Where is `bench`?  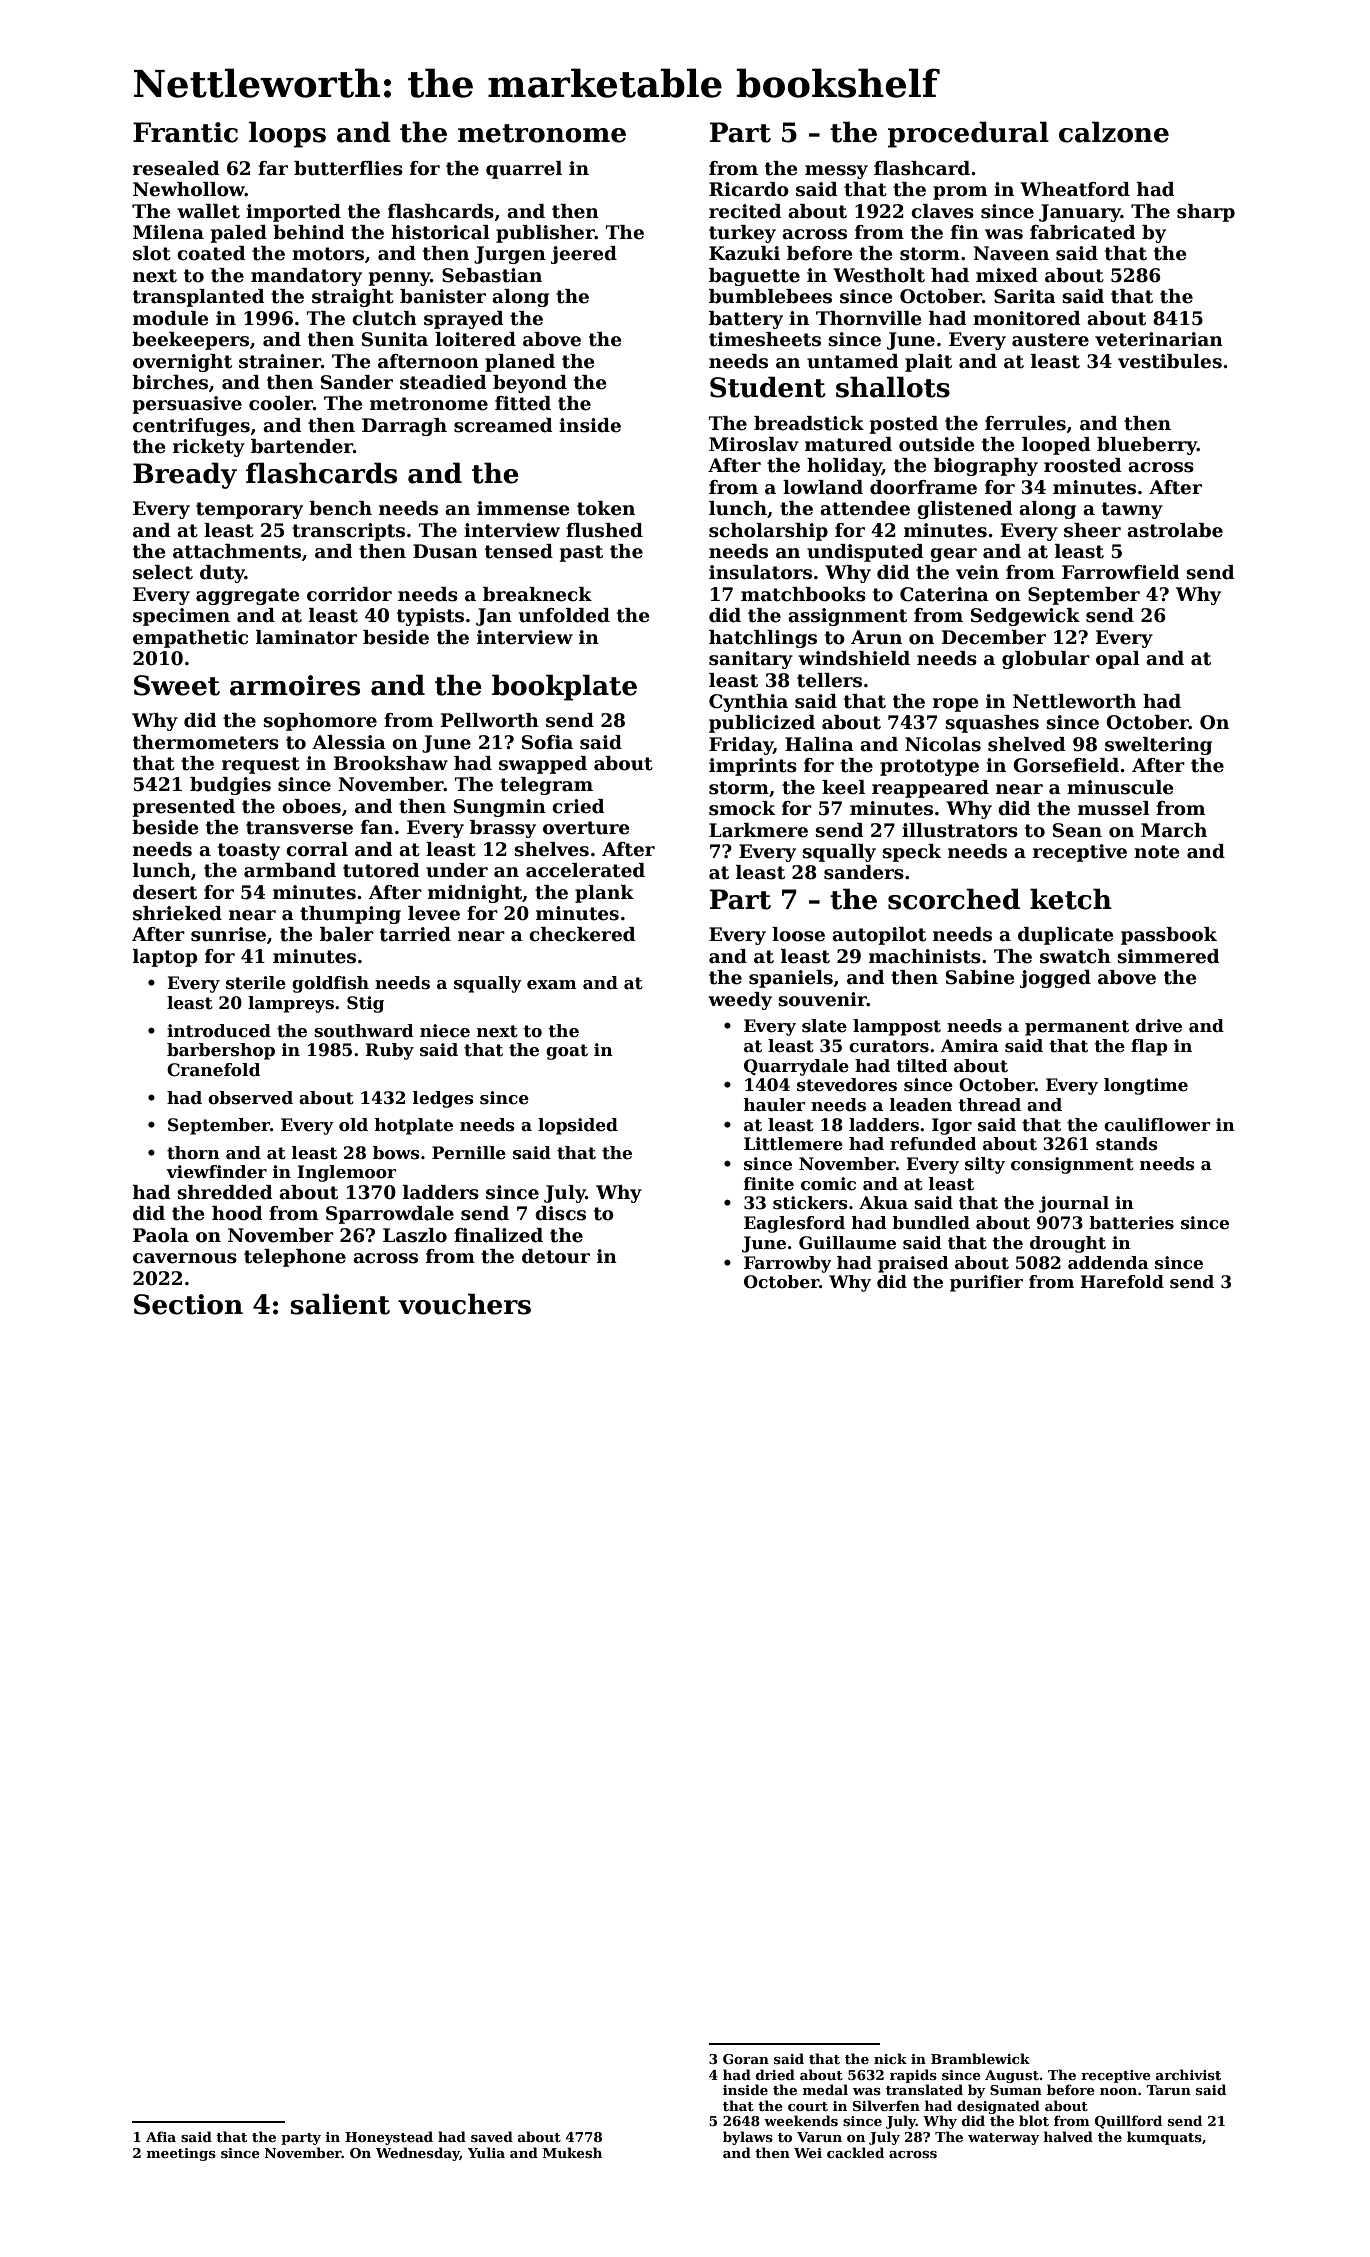
bench is located at coordinates (340, 508).
